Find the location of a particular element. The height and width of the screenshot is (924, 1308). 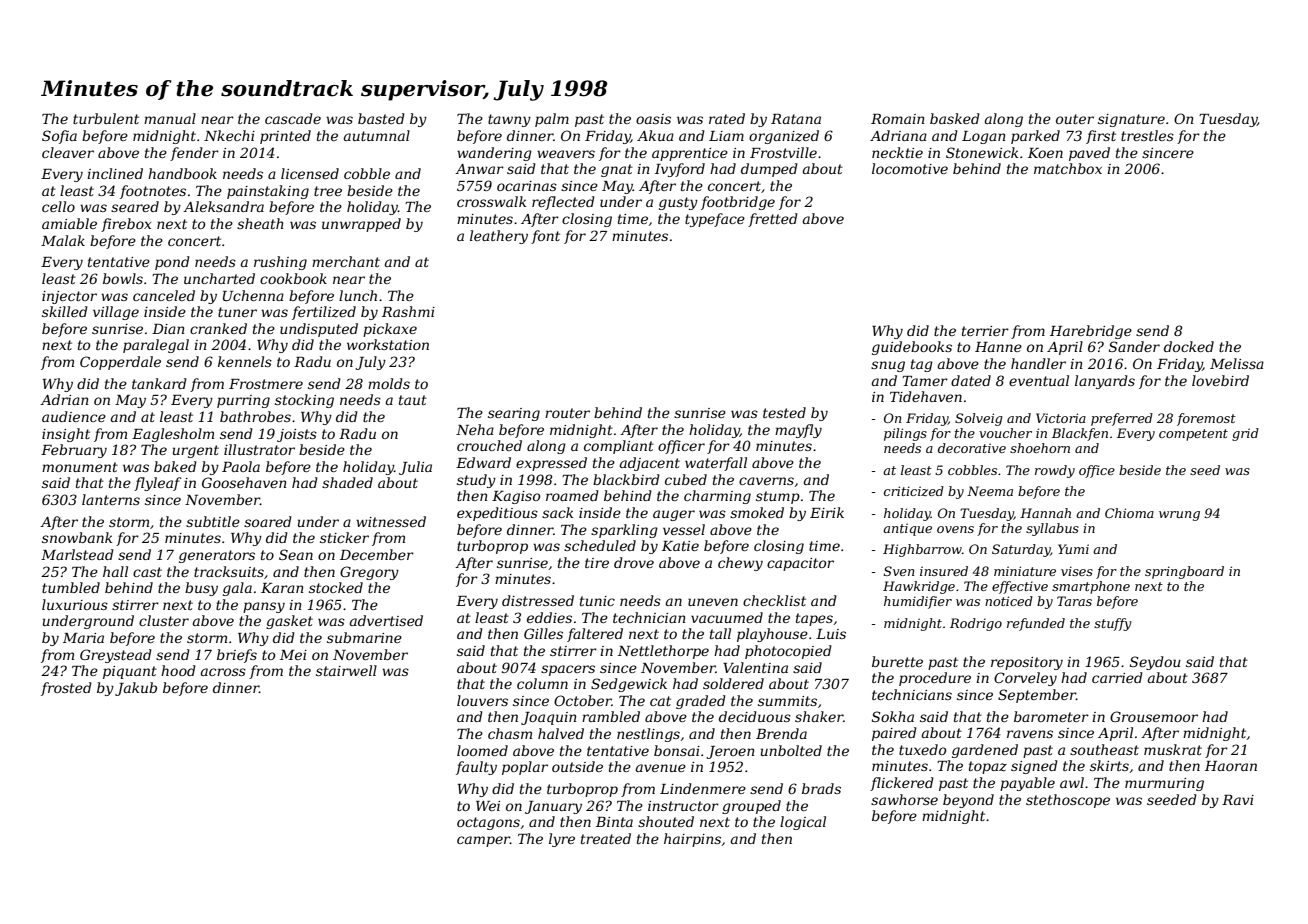

basked is located at coordinates (955, 118).
